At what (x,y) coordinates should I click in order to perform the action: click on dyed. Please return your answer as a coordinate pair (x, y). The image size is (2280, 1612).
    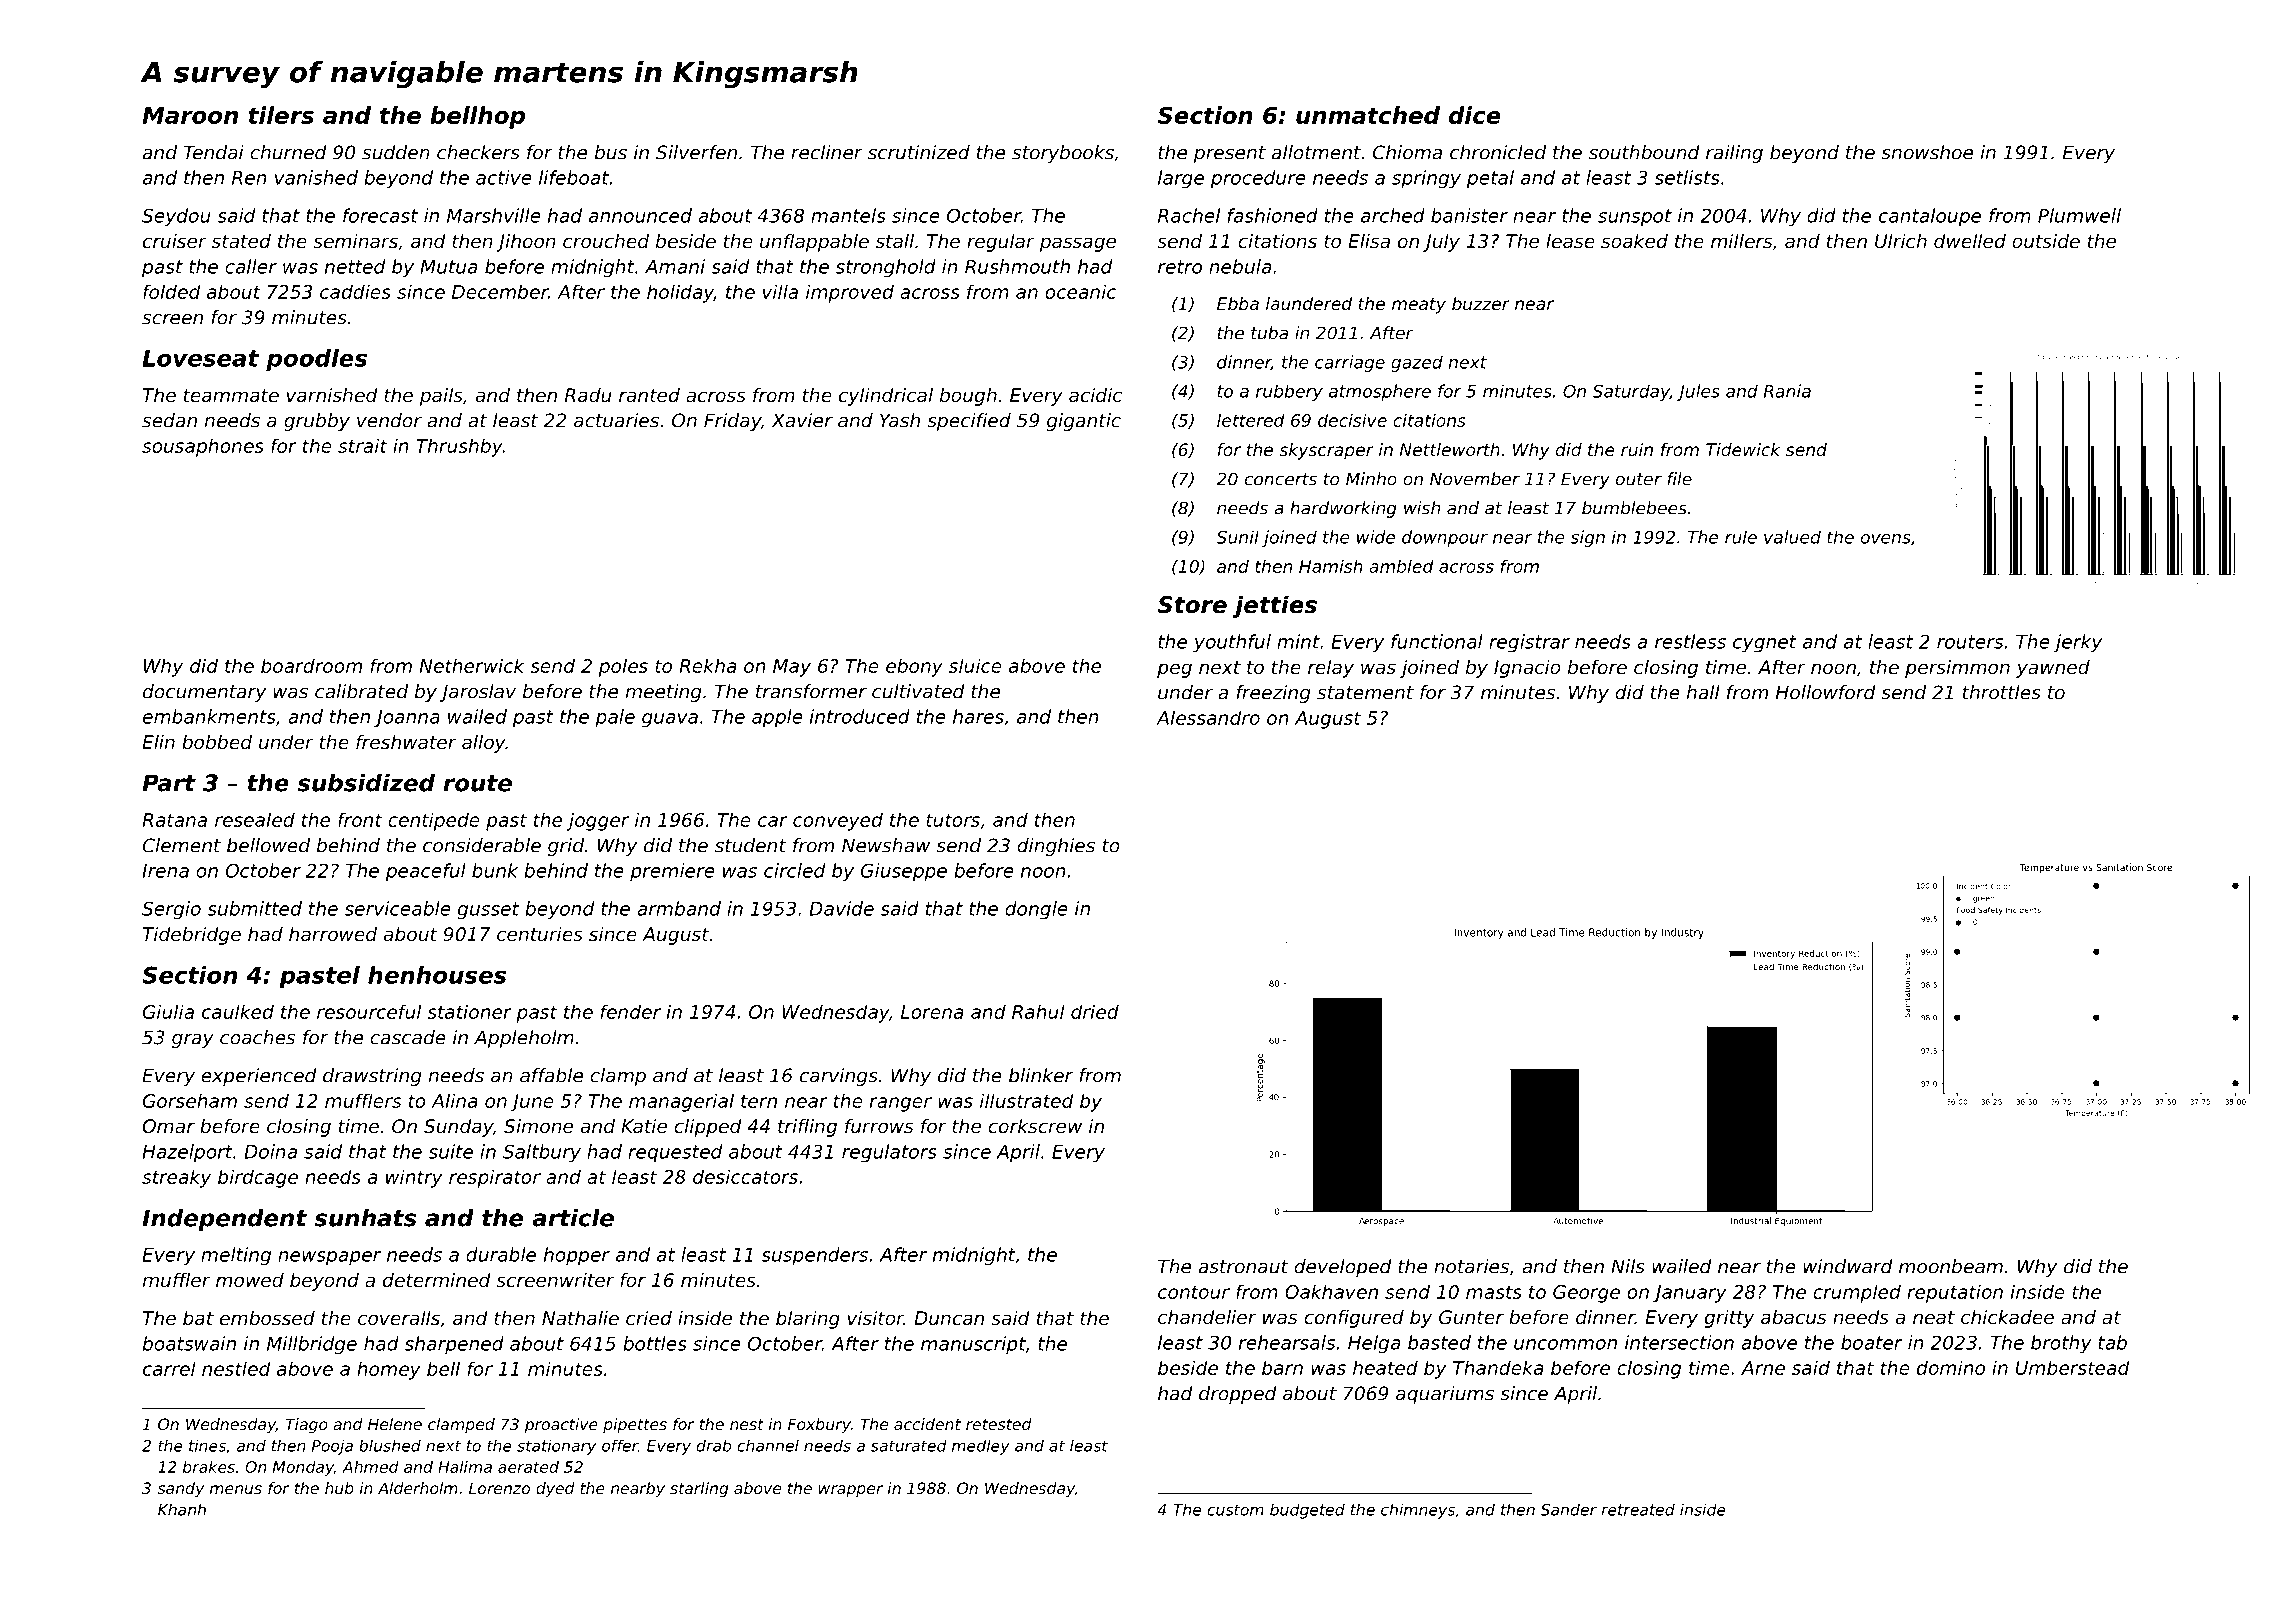
    Looking at the image, I should click on (555, 1490).
